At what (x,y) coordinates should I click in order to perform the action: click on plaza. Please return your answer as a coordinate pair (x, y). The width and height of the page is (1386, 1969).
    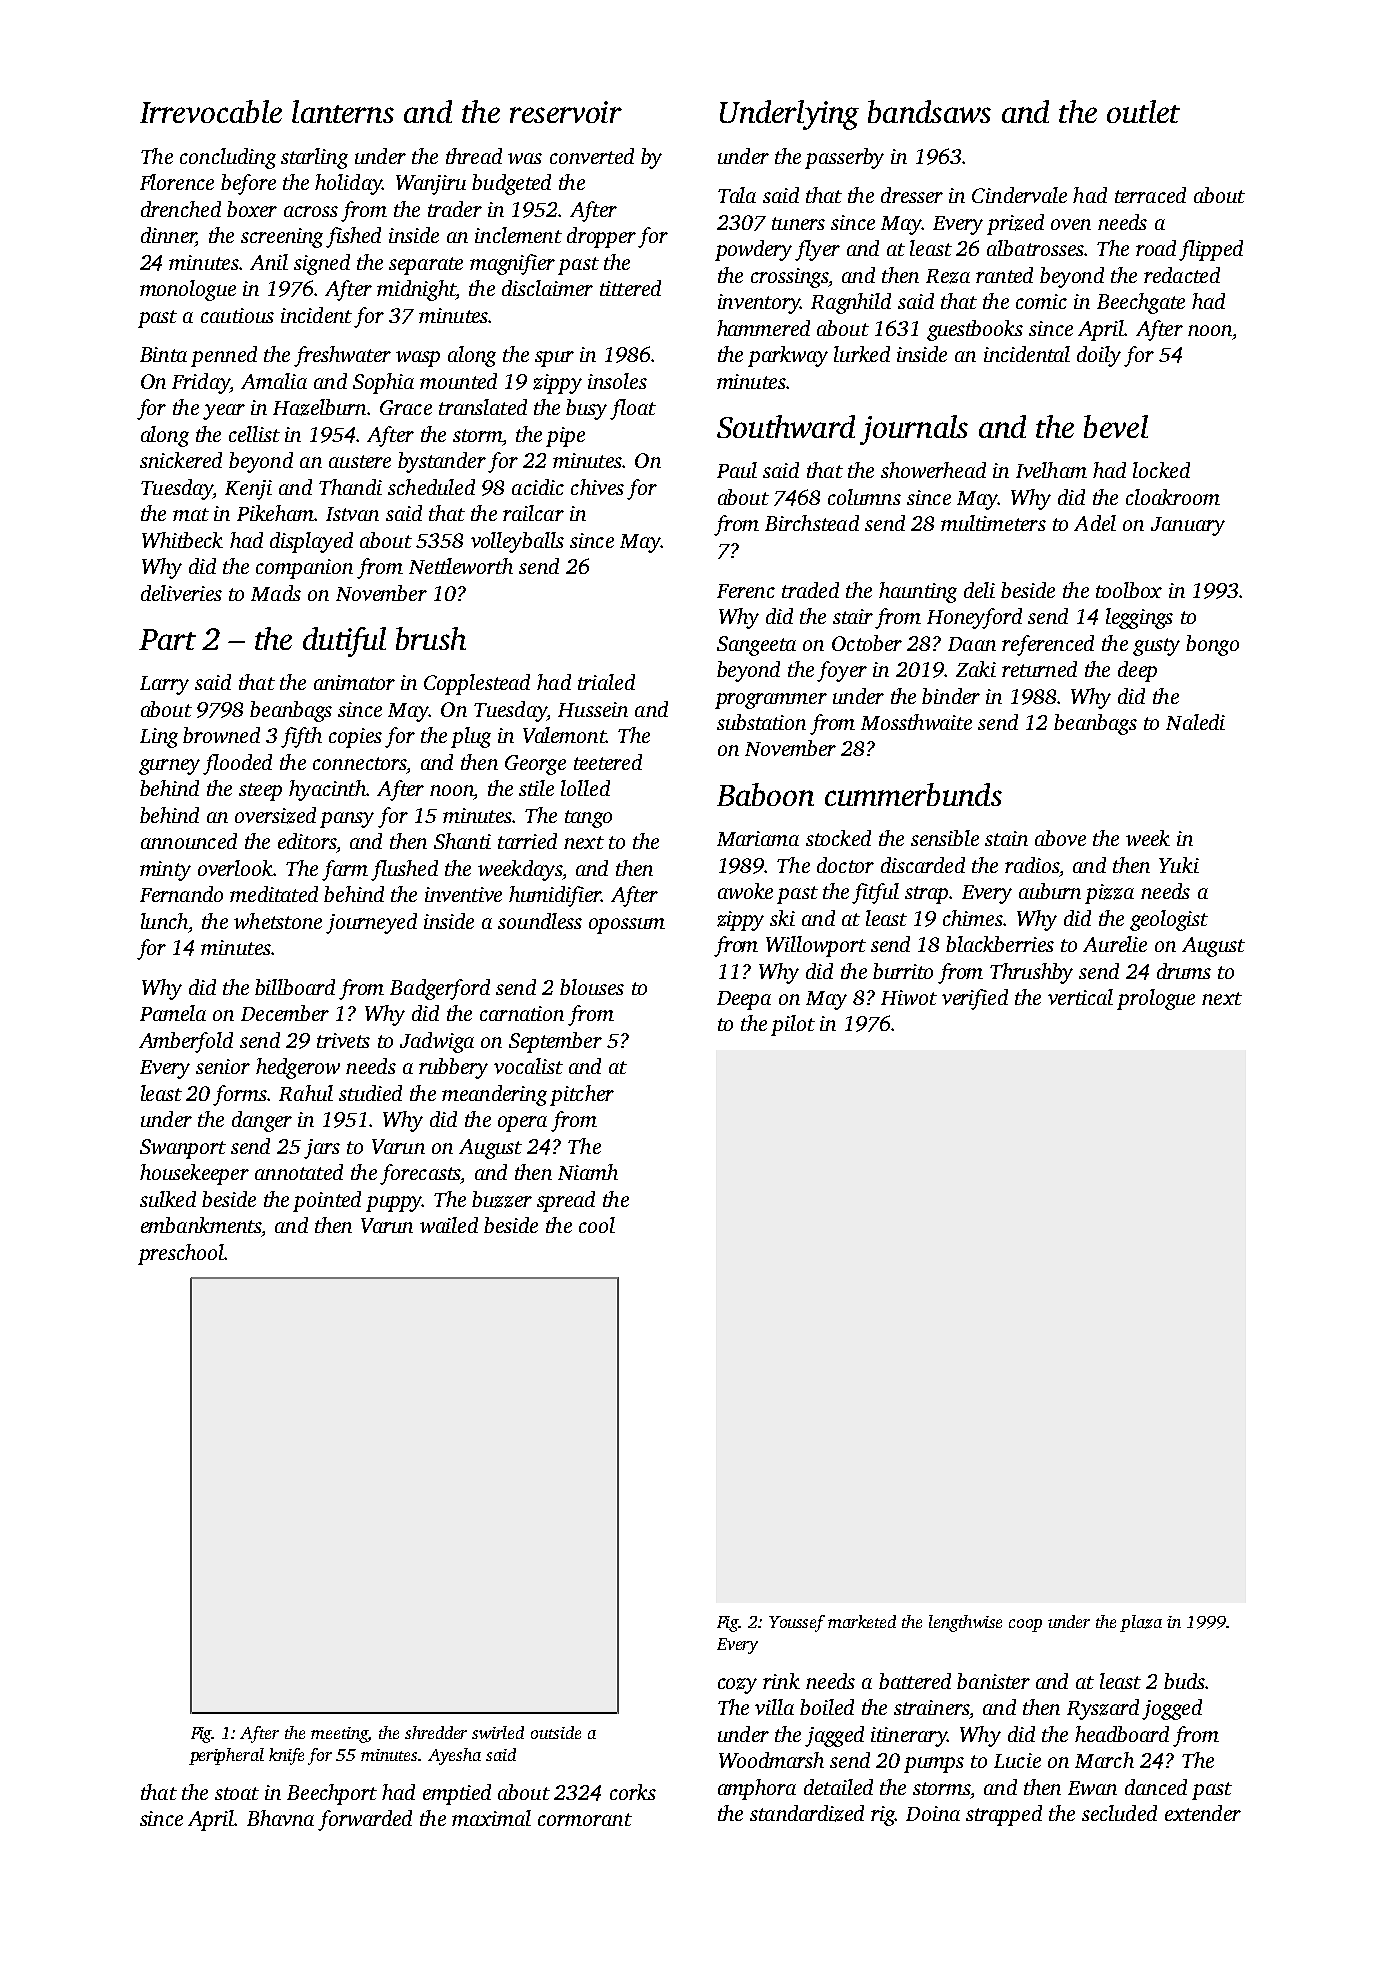
    Looking at the image, I should click on (1141, 1623).
